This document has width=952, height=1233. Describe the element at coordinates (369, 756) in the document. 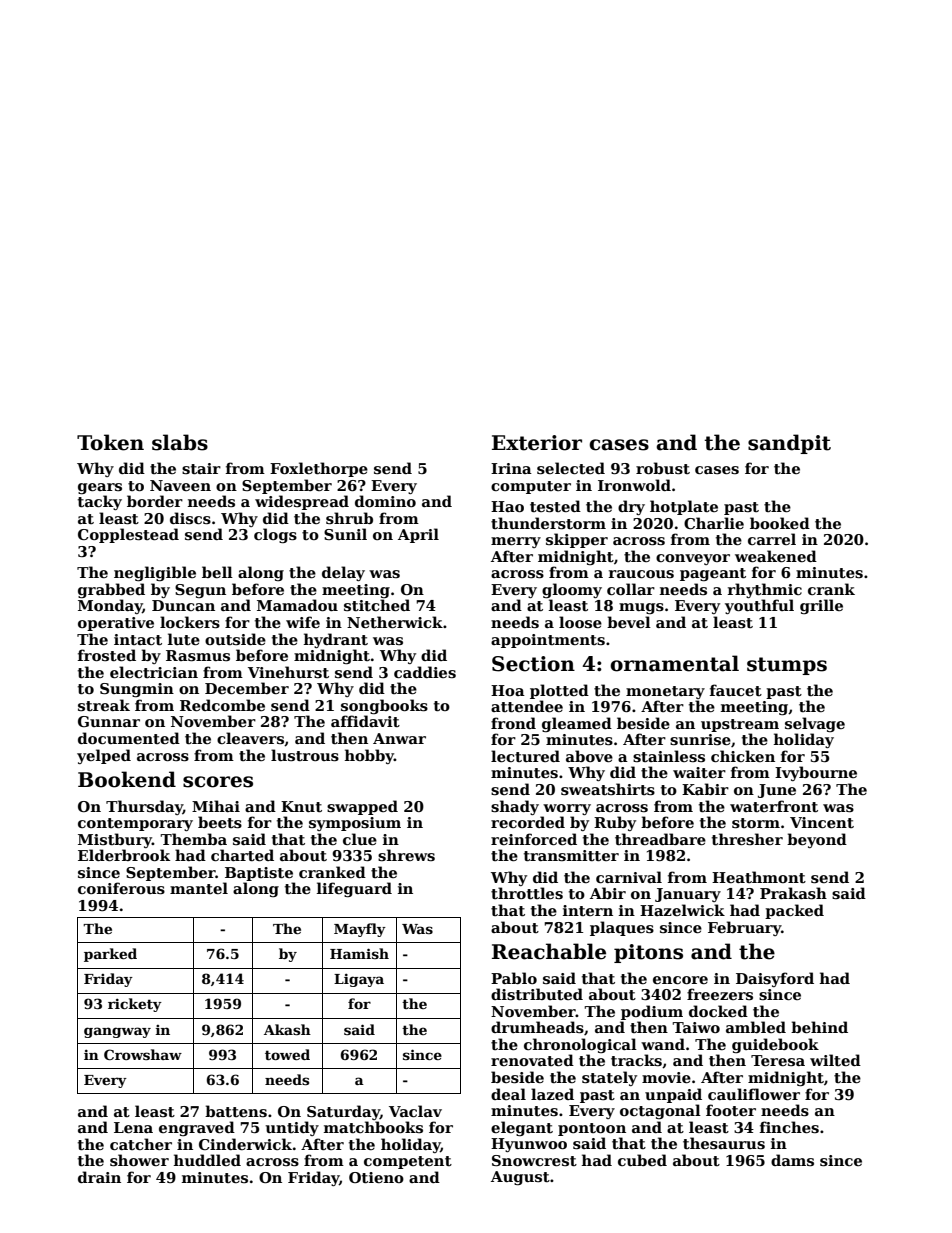

I see `hobby` at that location.
